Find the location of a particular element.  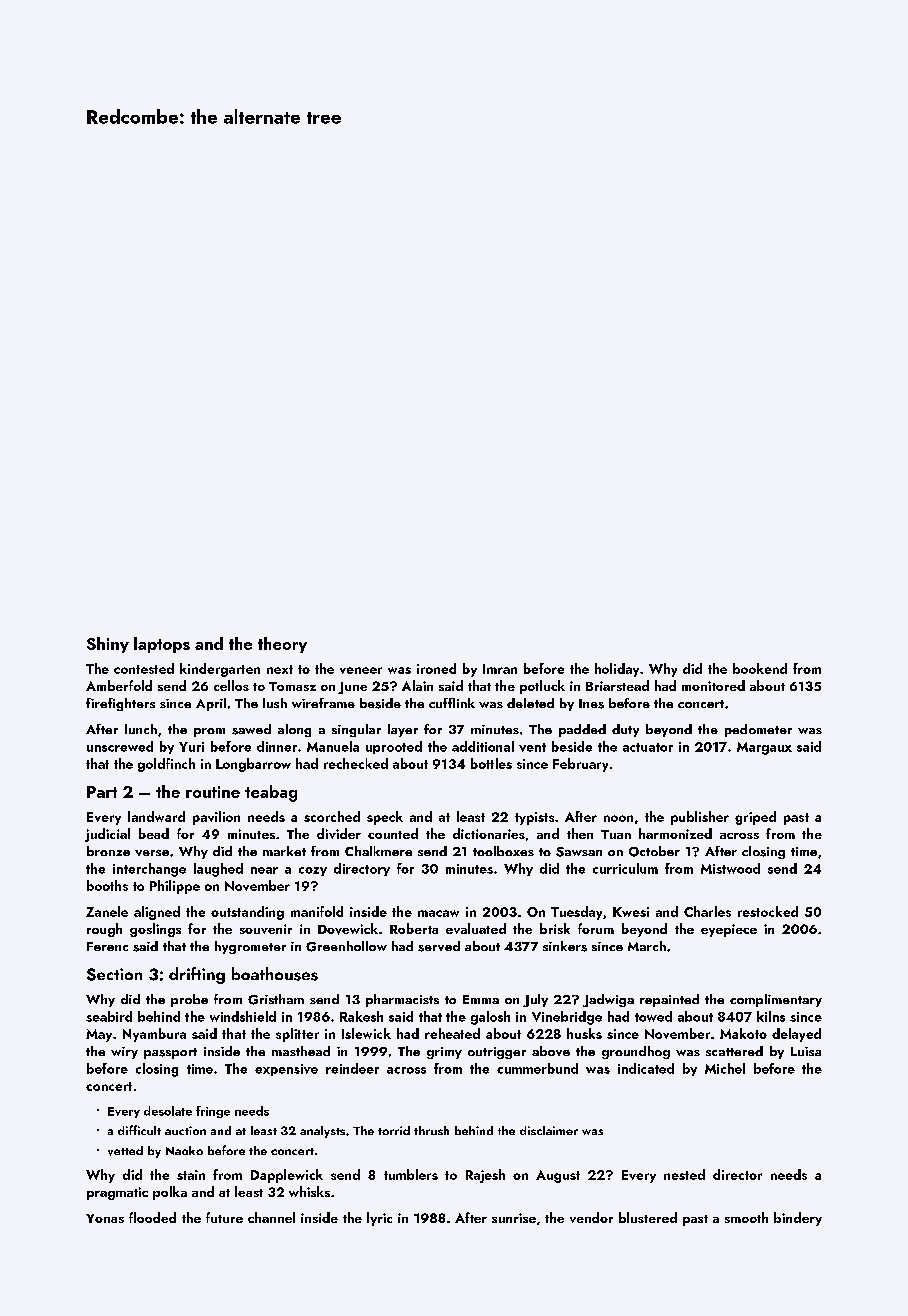

unscrewed is located at coordinates (120, 746).
